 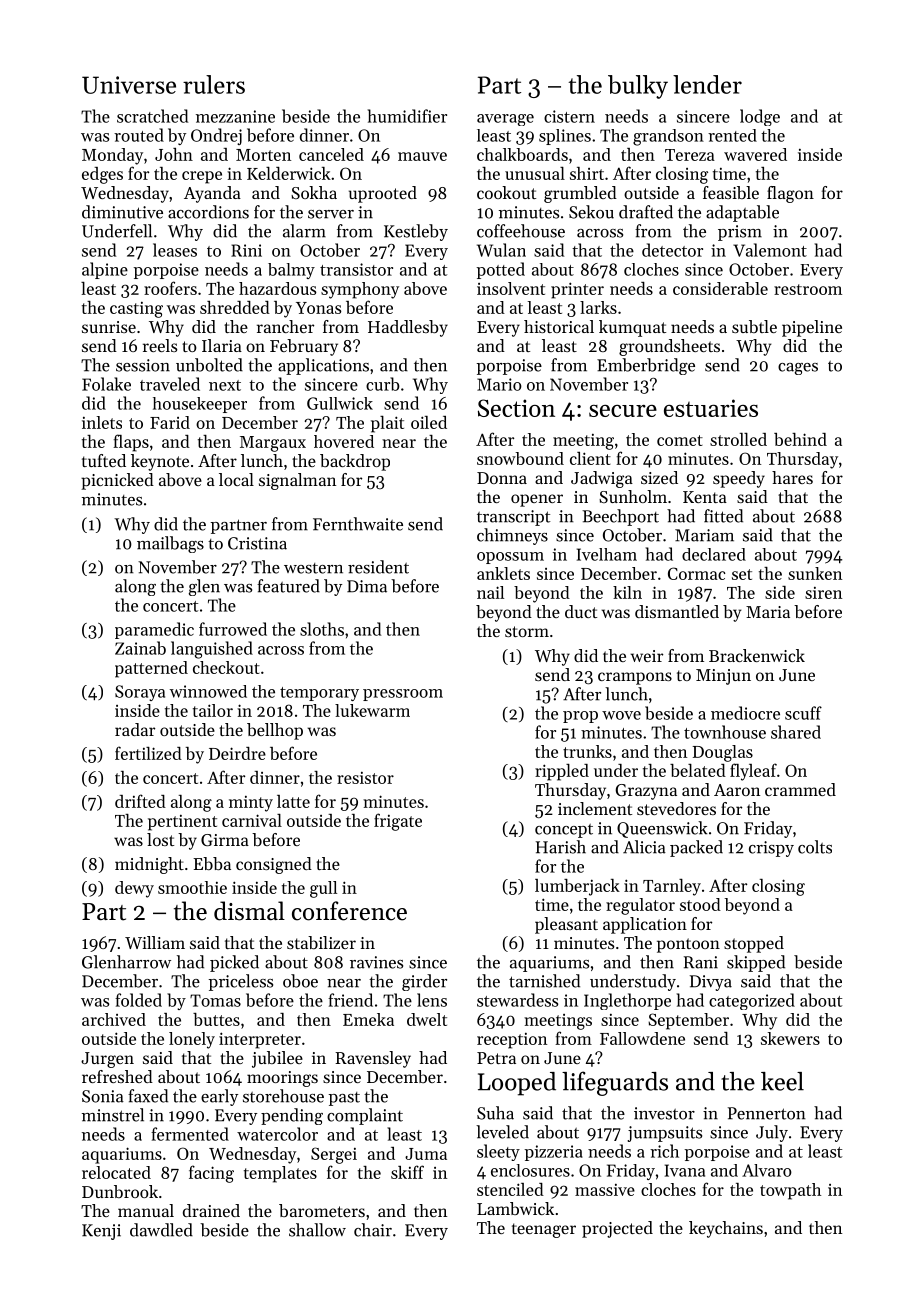 I want to click on resistor, so click(x=365, y=778).
